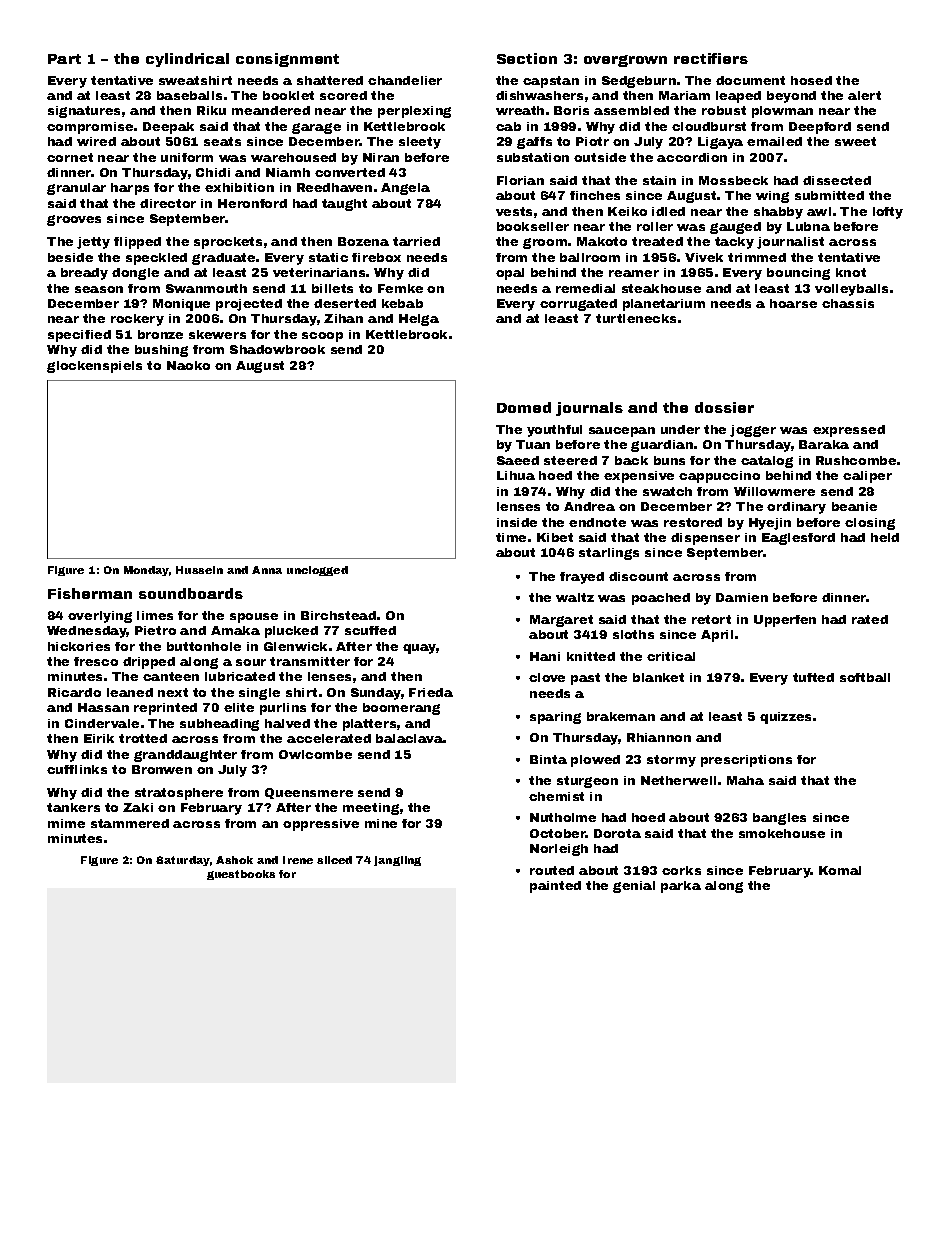 The width and height of the screenshot is (952, 1233). Describe the element at coordinates (400, 288) in the screenshot. I see `Femke` at that location.
